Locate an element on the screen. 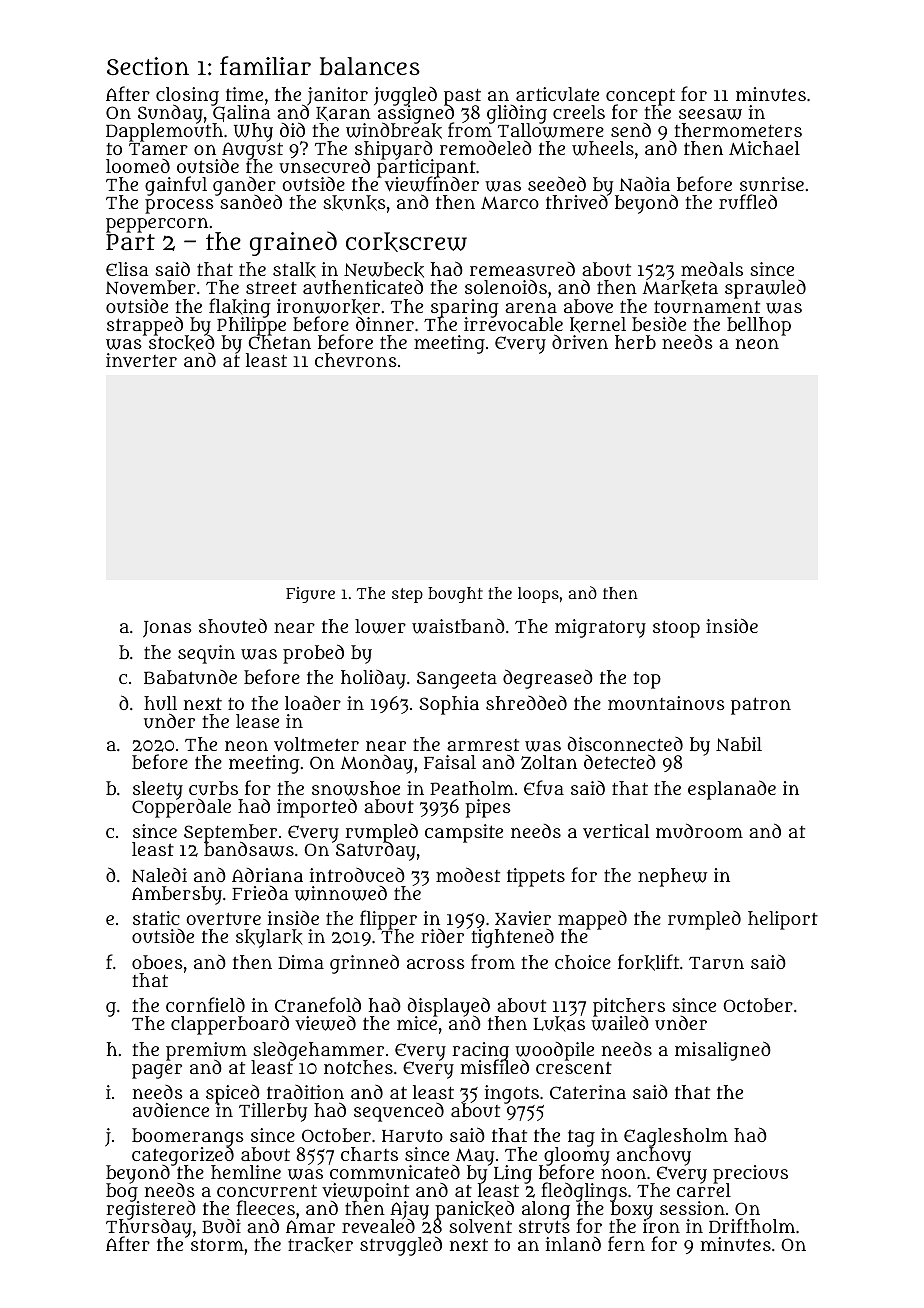 This screenshot has width=924, height=1308. campsite is located at coordinates (464, 833).
